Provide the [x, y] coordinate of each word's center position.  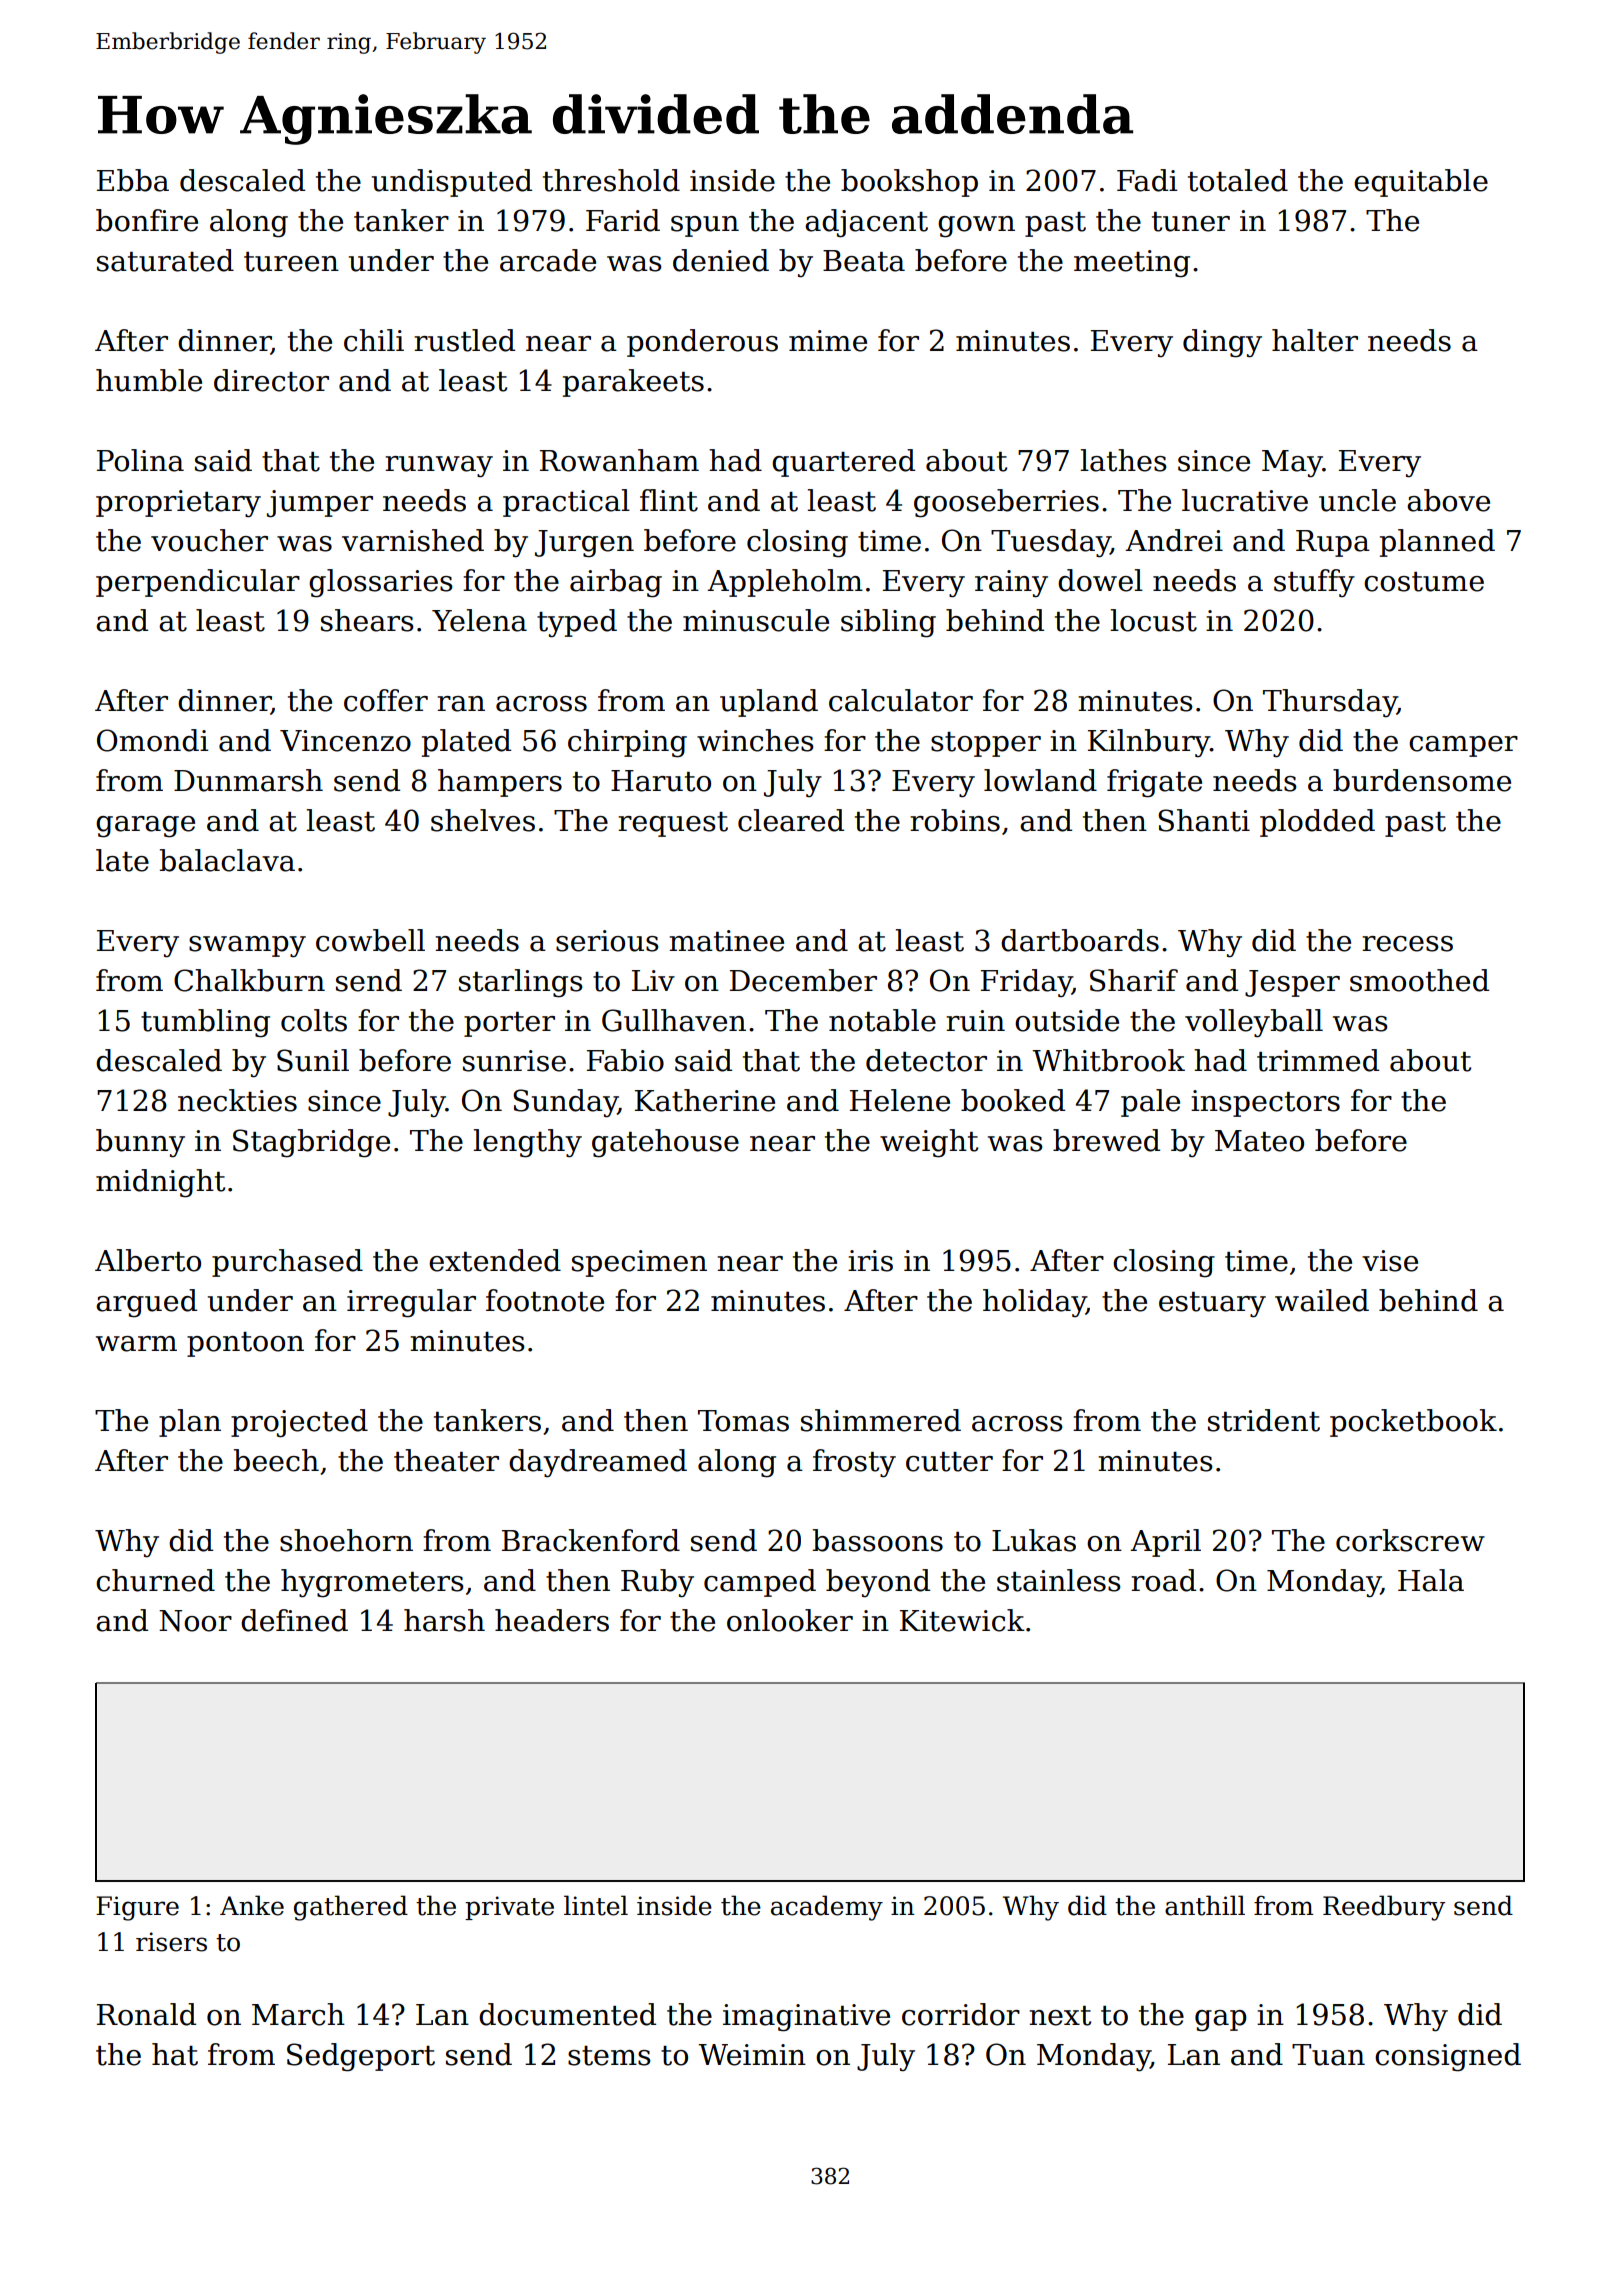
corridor [961, 2014]
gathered [351, 1908]
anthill [1205, 1905]
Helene [900, 1100]
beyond [878, 1583]
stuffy [1314, 583]
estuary [1212, 1305]
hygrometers [372, 1583]
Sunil [313, 1060]
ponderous [702, 343]
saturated [165, 260]
